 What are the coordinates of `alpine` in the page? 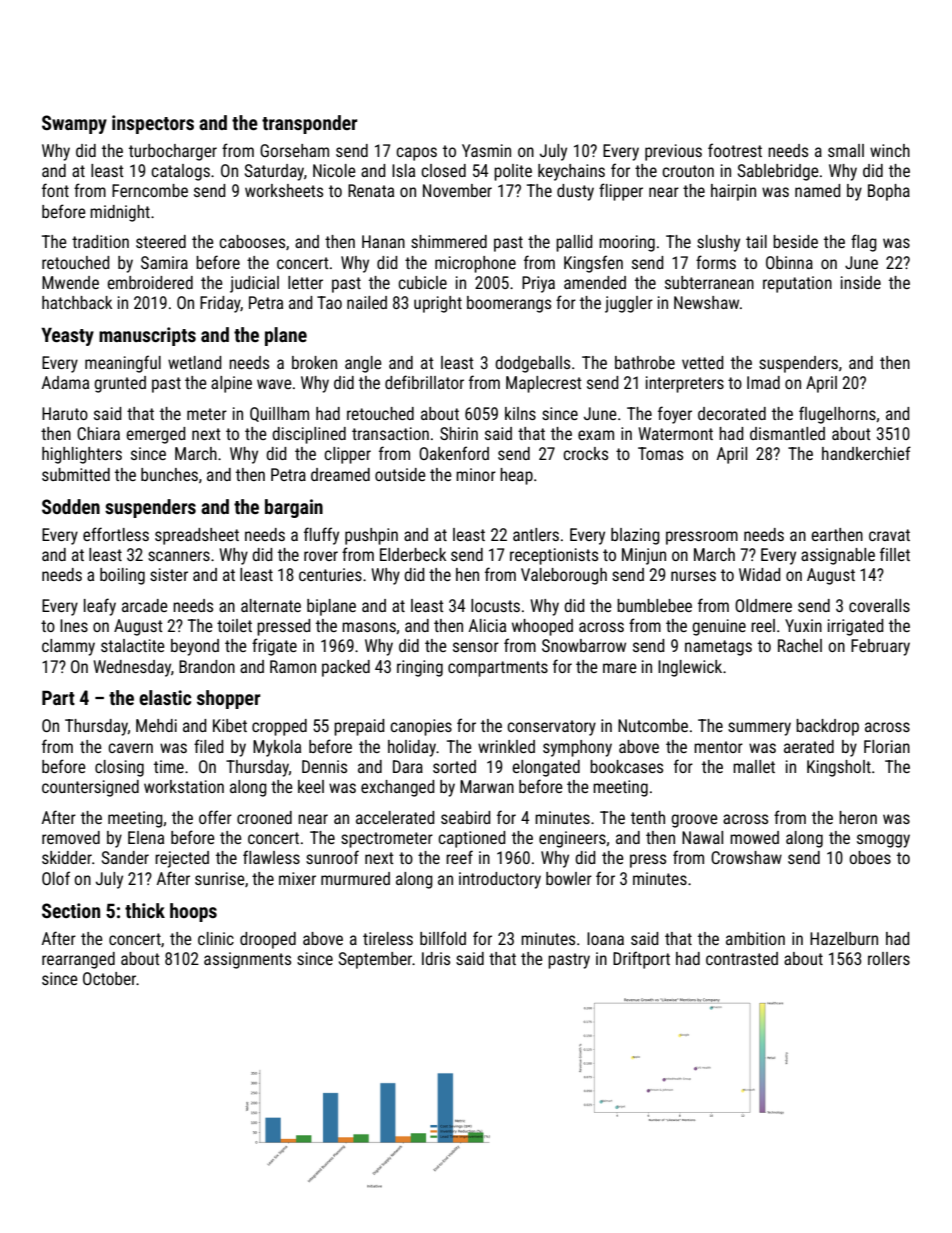 It's located at (231, 384).
